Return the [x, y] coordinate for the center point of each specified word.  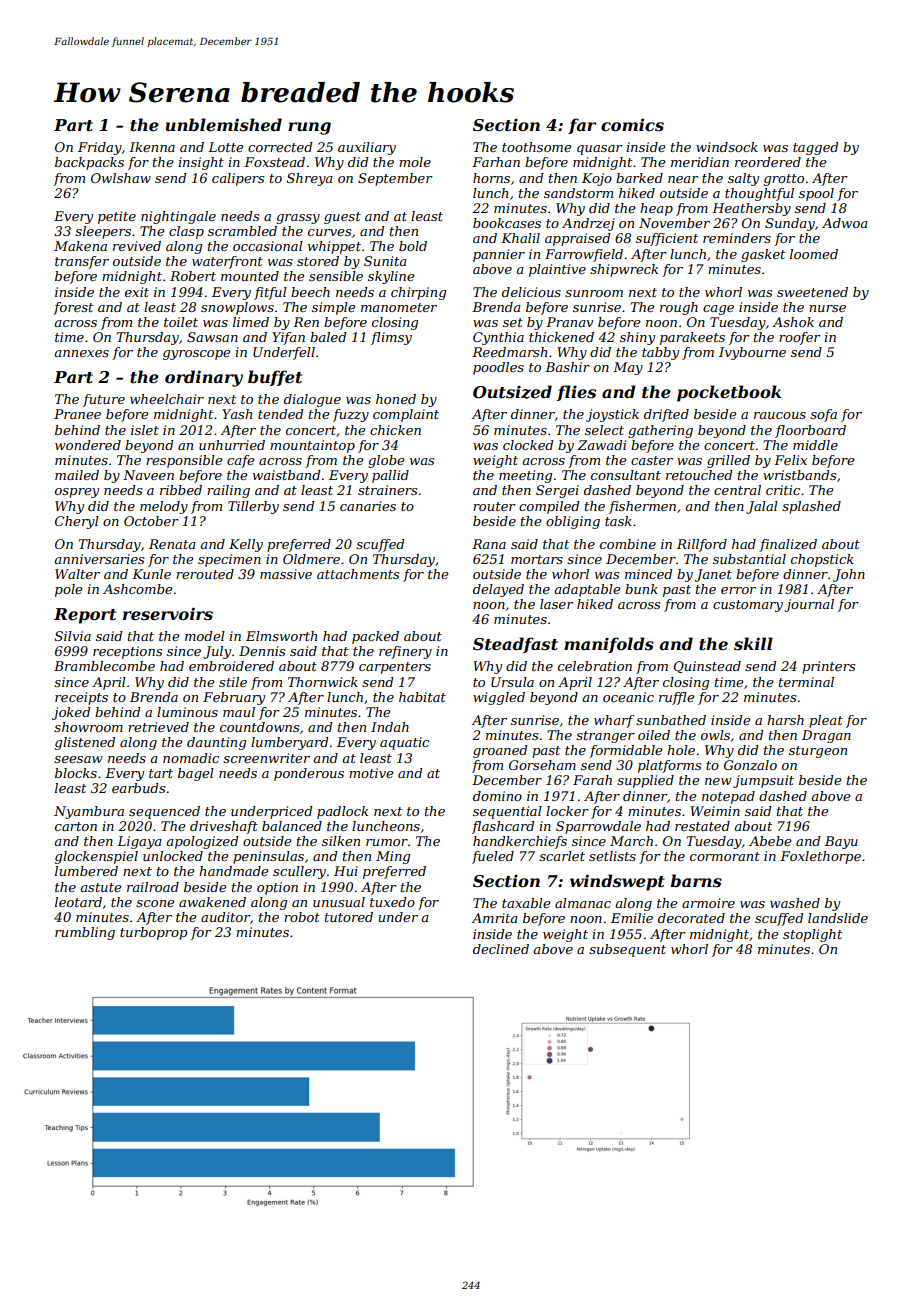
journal [809, 605]
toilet [181, 322]
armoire [708, 903]
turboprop [153, 933]
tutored [349, 917]
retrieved [158, 727]
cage [718, 310]
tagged [815, 148]
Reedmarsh [509, 352]
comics [632, 124]
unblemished [224, 124]
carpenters [395, 668]
